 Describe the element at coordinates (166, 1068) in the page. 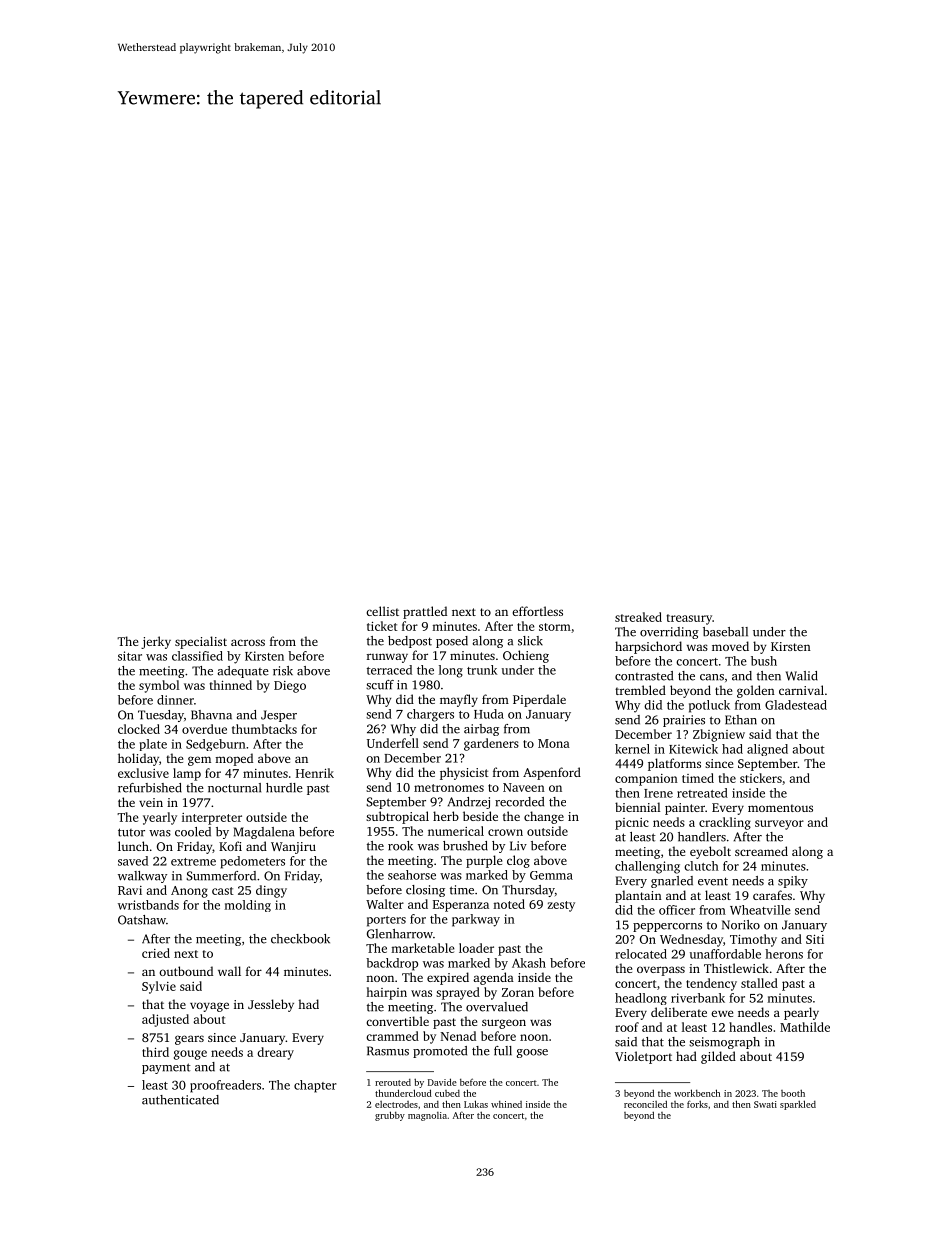

I see `payment` at that location.
